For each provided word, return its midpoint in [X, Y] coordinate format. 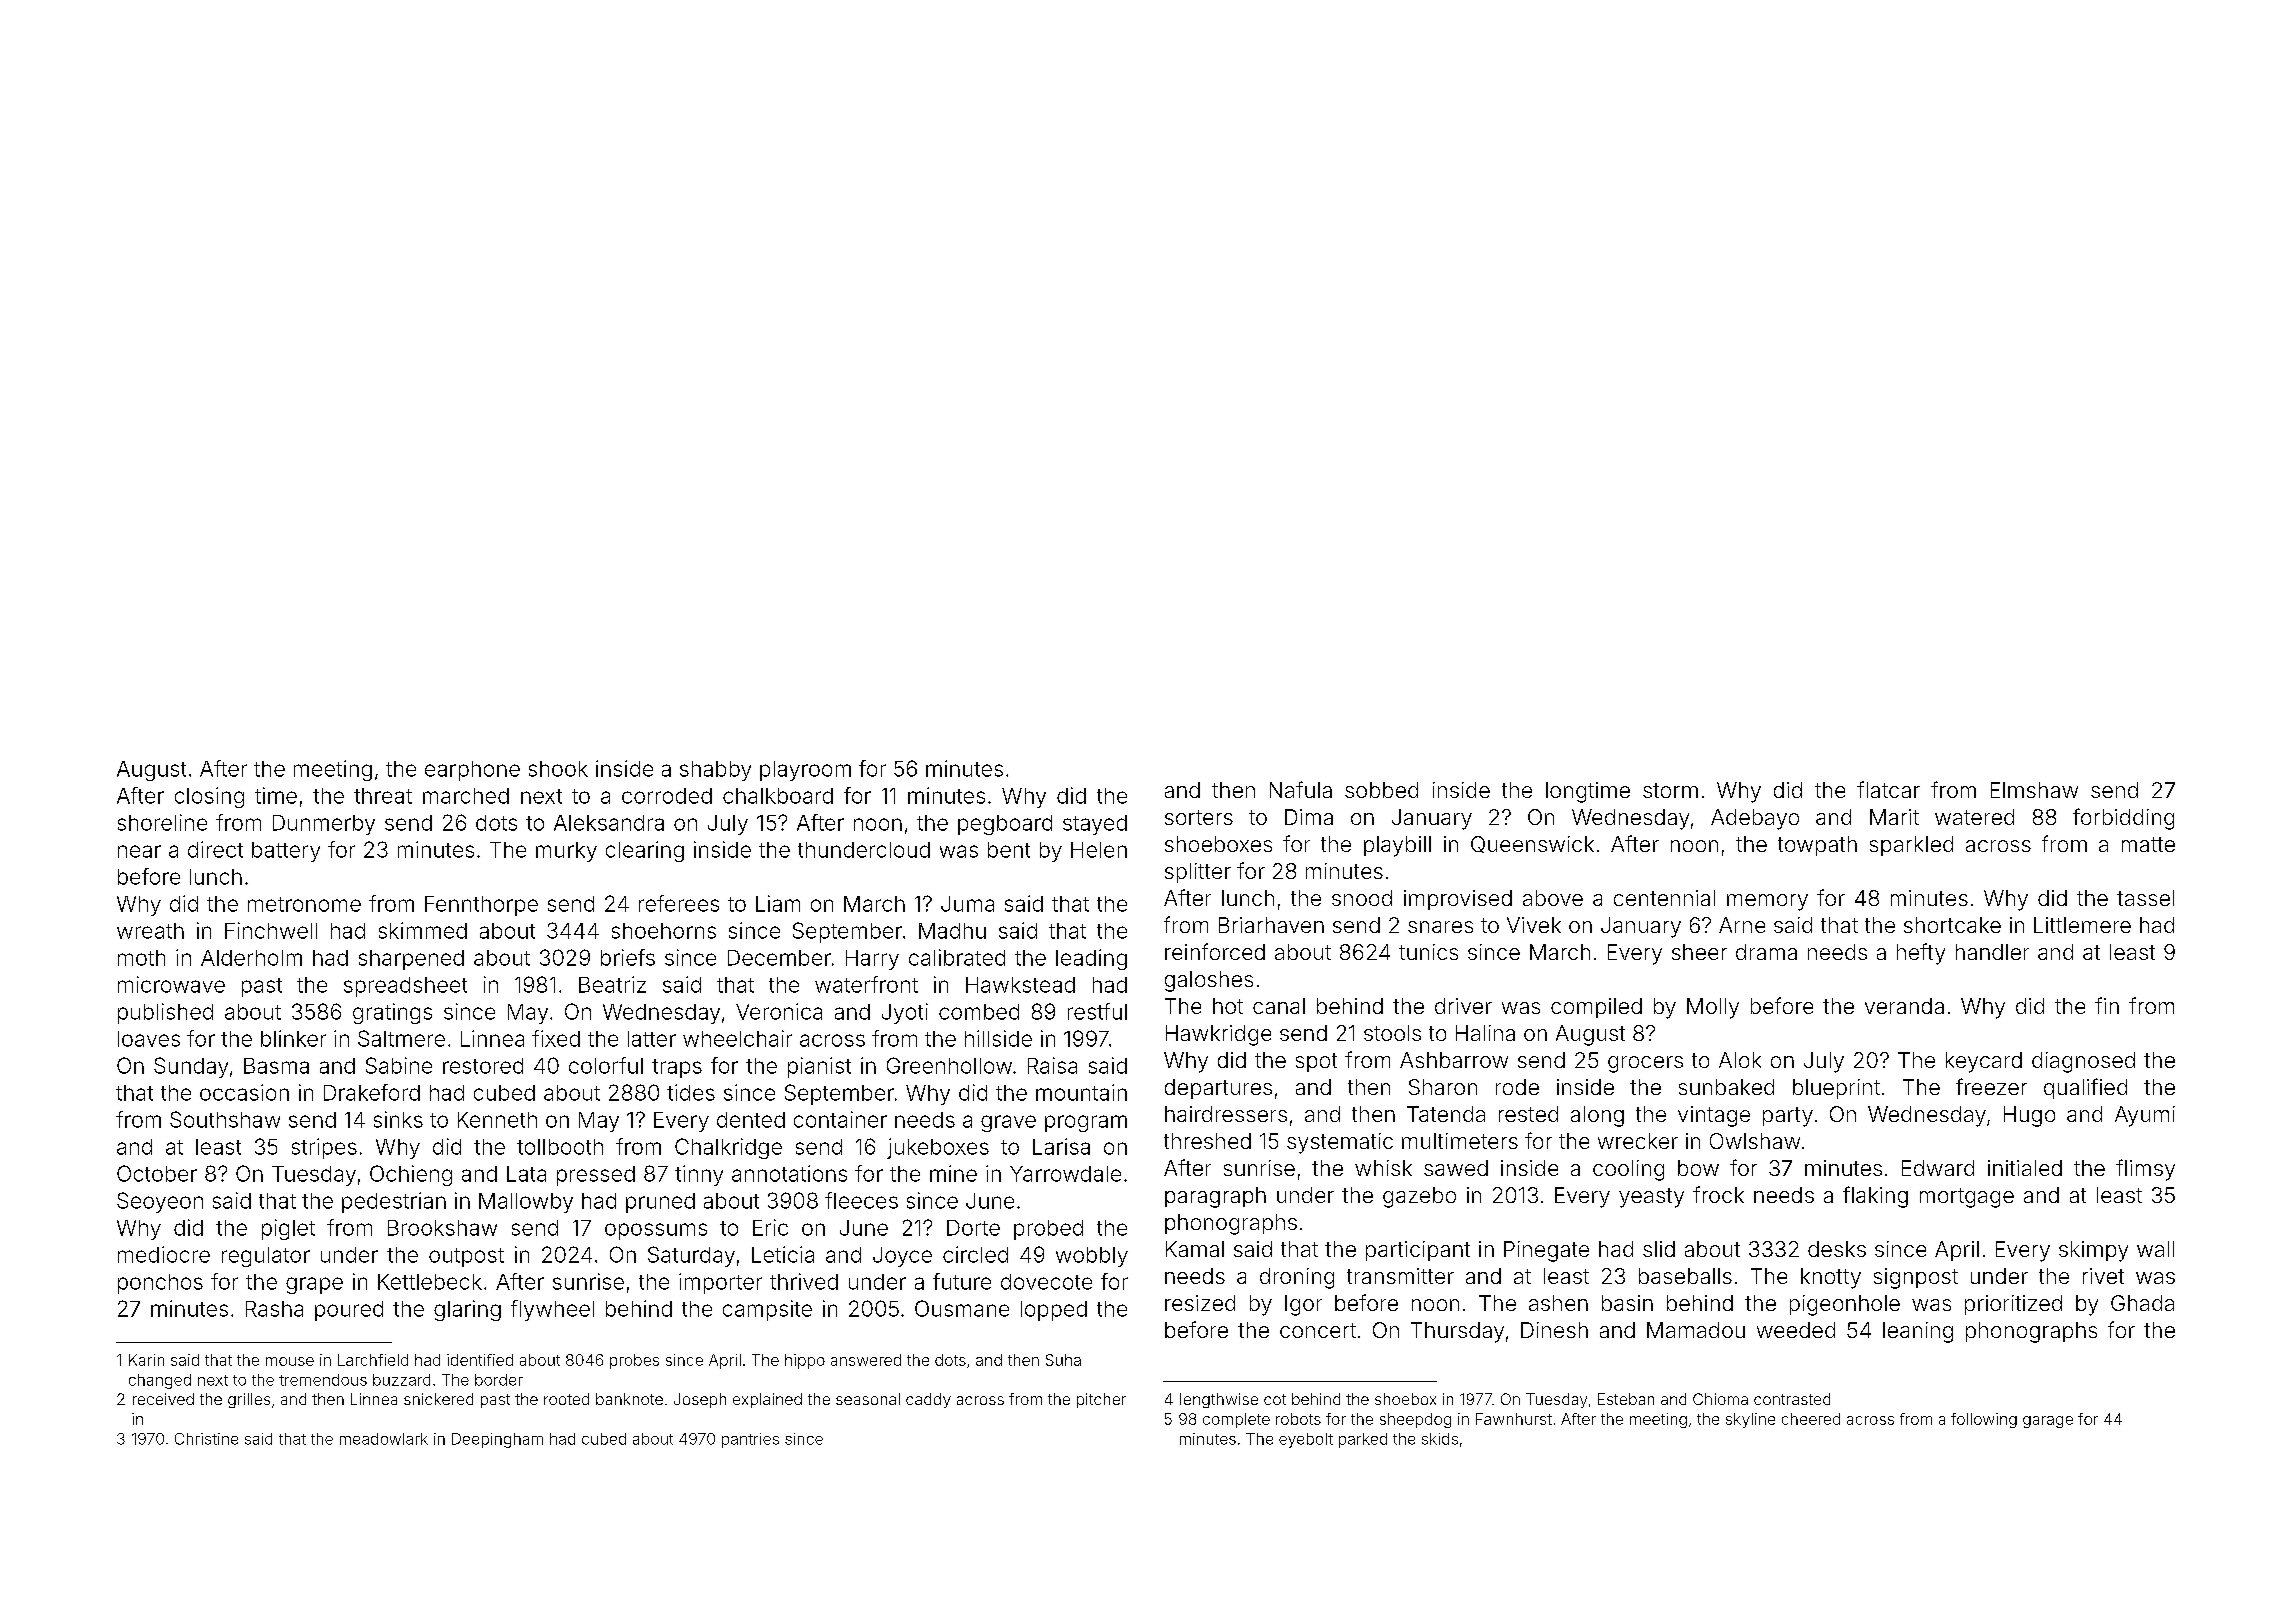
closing [209, 797]
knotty [1831, 1278]
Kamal [1195, 1249]
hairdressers [1226, 1114]
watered [1974, 817]
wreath [150, 931]
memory [1767, 902]
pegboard [1005, 825]
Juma [967, 904]
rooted [566, 1399]
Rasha [274, 1309]
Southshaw [225, 1119]
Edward [1938, 1168]
